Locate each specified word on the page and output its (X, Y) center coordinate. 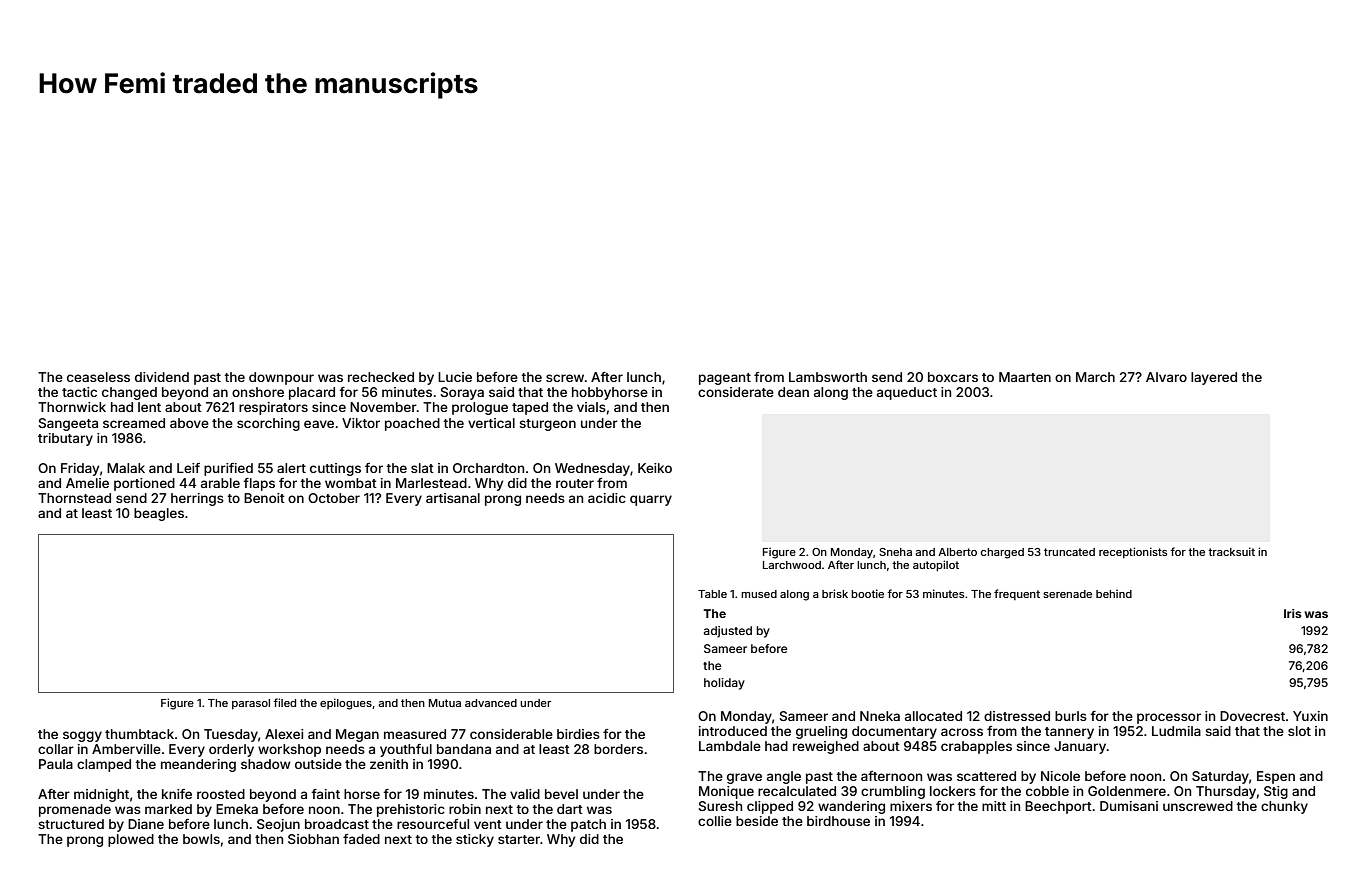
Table (712, 594)
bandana (464, 749)
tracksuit (1231, 551)
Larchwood (792, 565)
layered (1214, 378)
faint (325, 794)
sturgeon (547, 425)
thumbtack (139, 734)
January (1080, 747)
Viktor (361, 423)
